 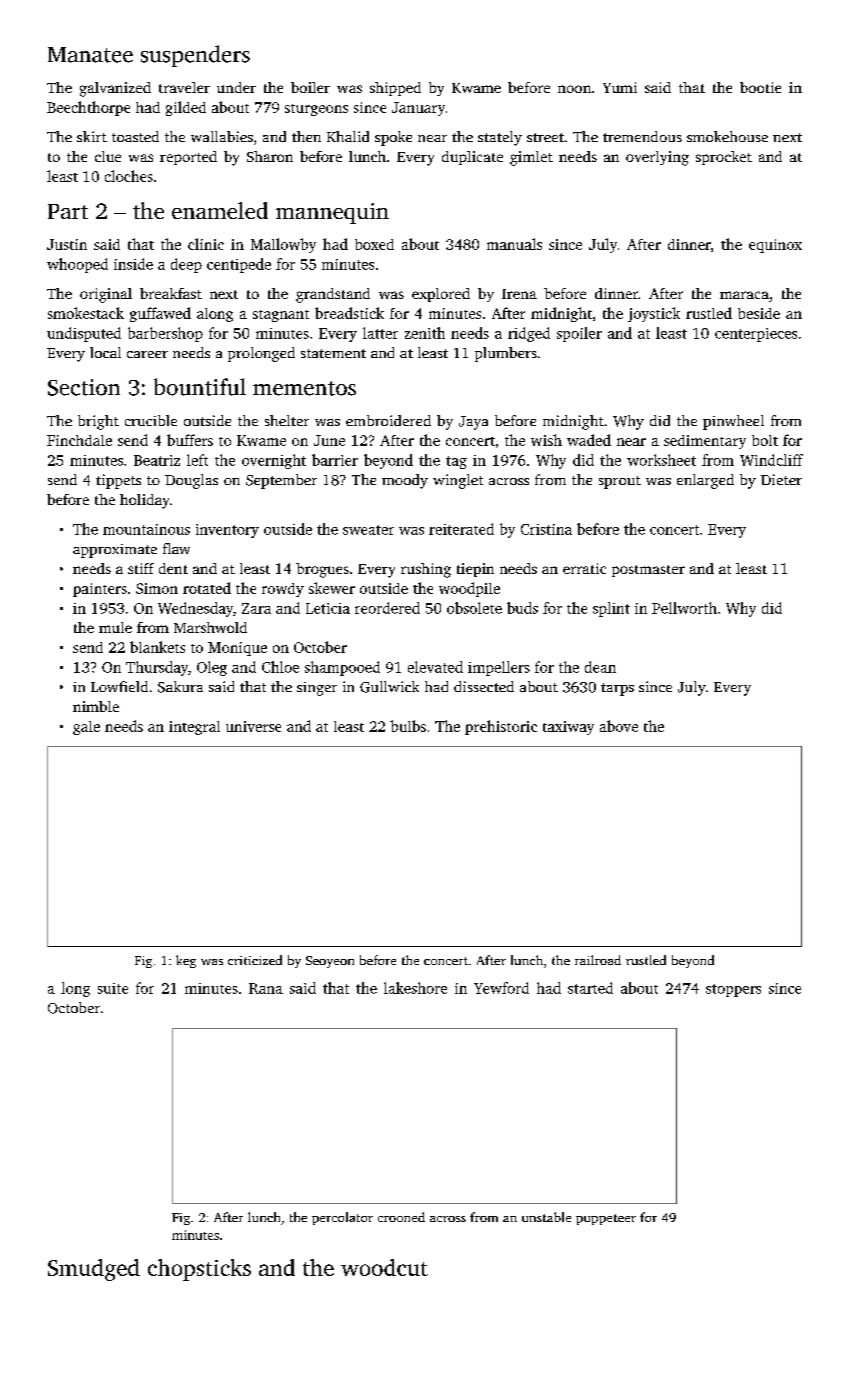 I want to click on Manatee, so click(x=90, y=55).
